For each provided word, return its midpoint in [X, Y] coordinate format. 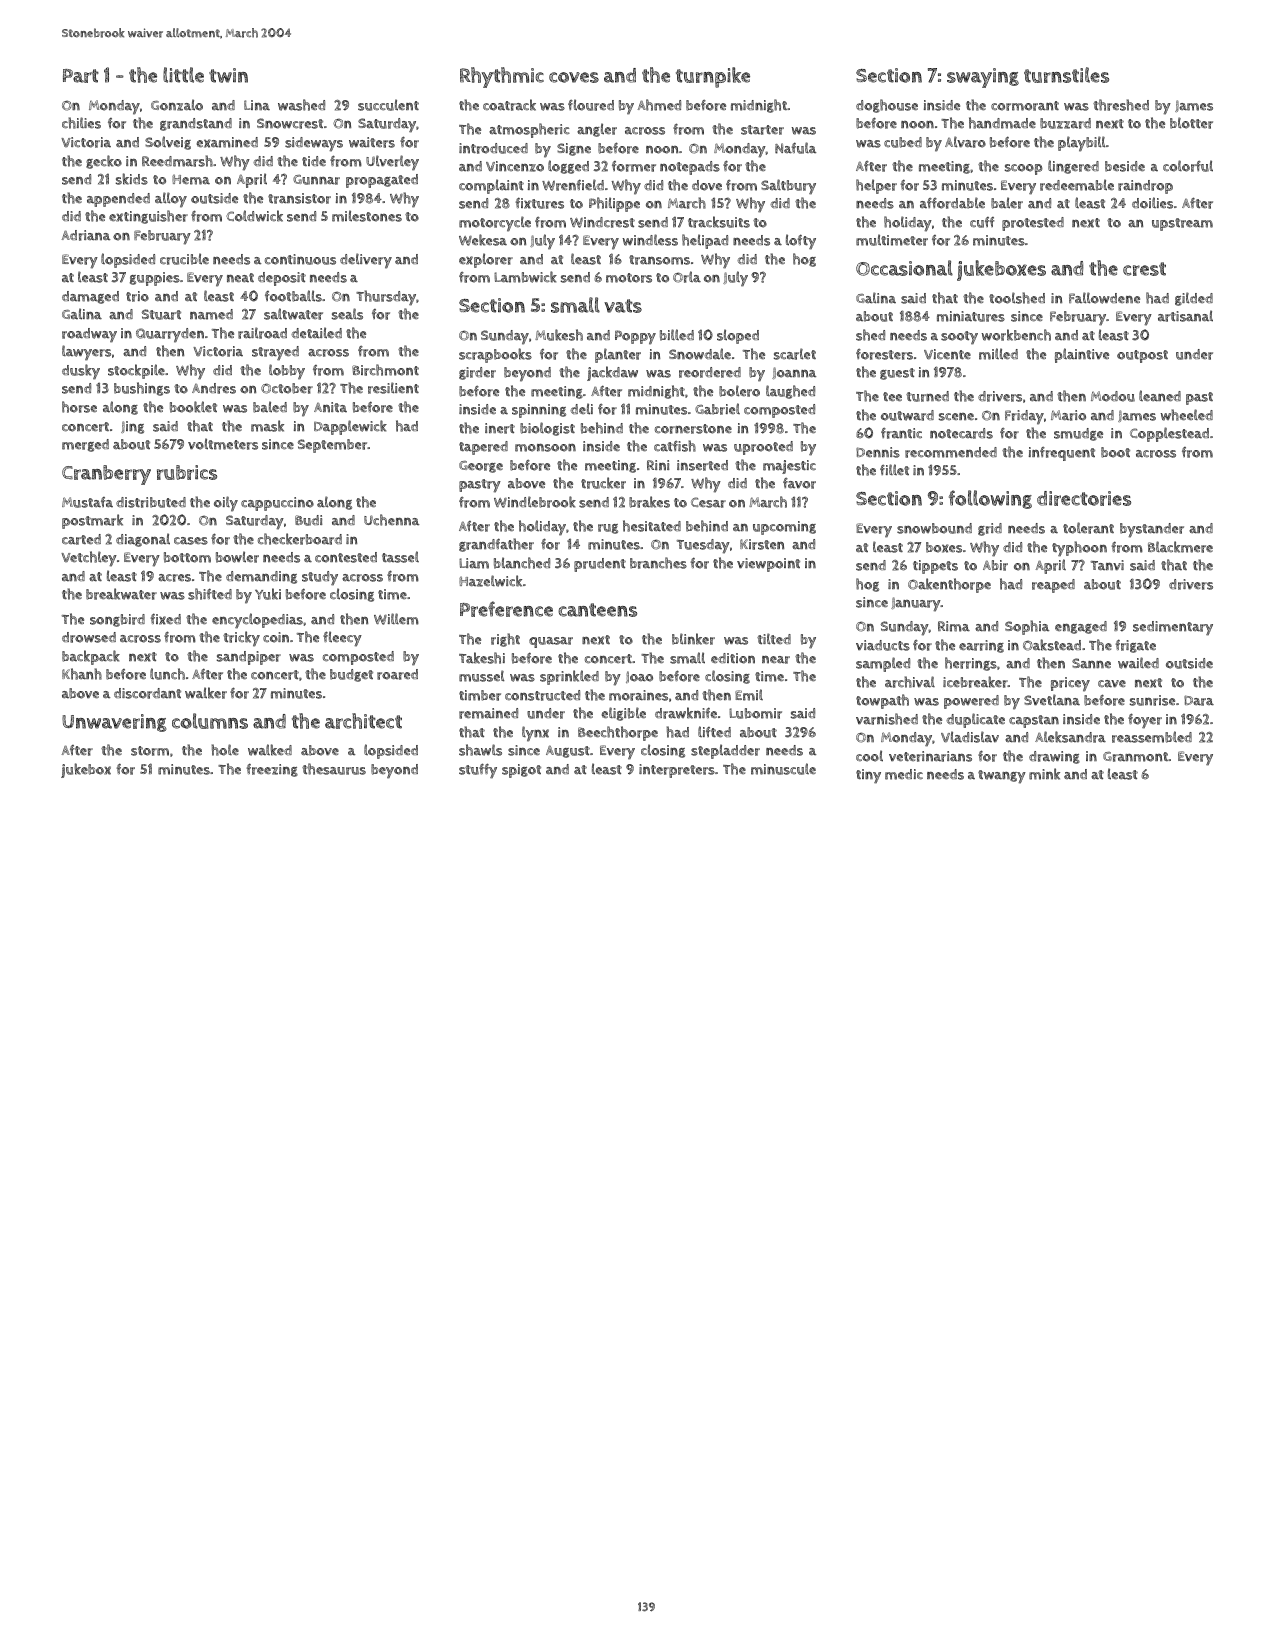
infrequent [1062, 454]
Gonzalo [177, 105]
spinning [539, 411]
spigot [521, 771]
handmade [1002, 123]
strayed [275, 353]
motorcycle [495, 224]
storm [150, 751]
